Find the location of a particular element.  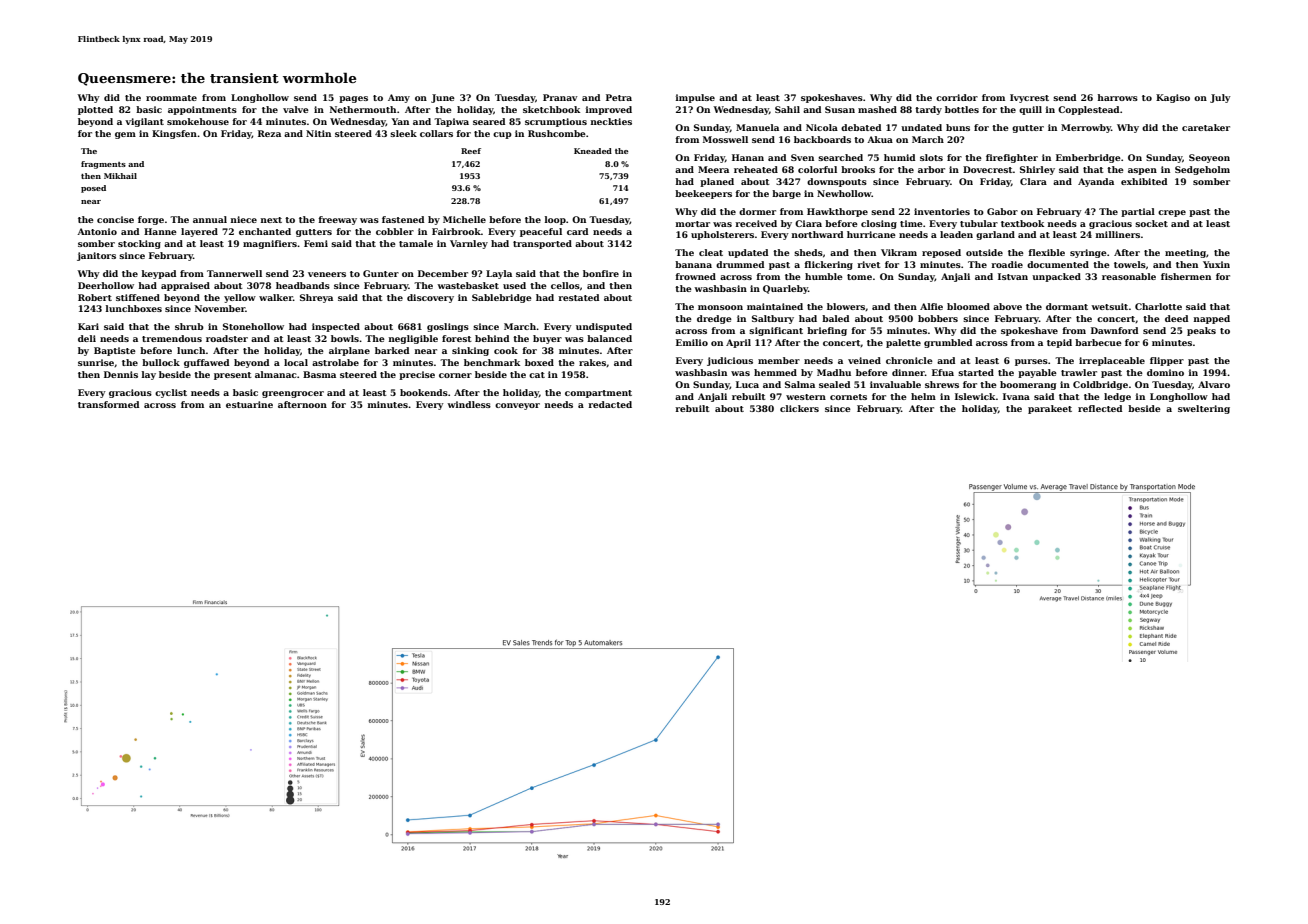

Deerhollow is located at coordinates (106, 285).
